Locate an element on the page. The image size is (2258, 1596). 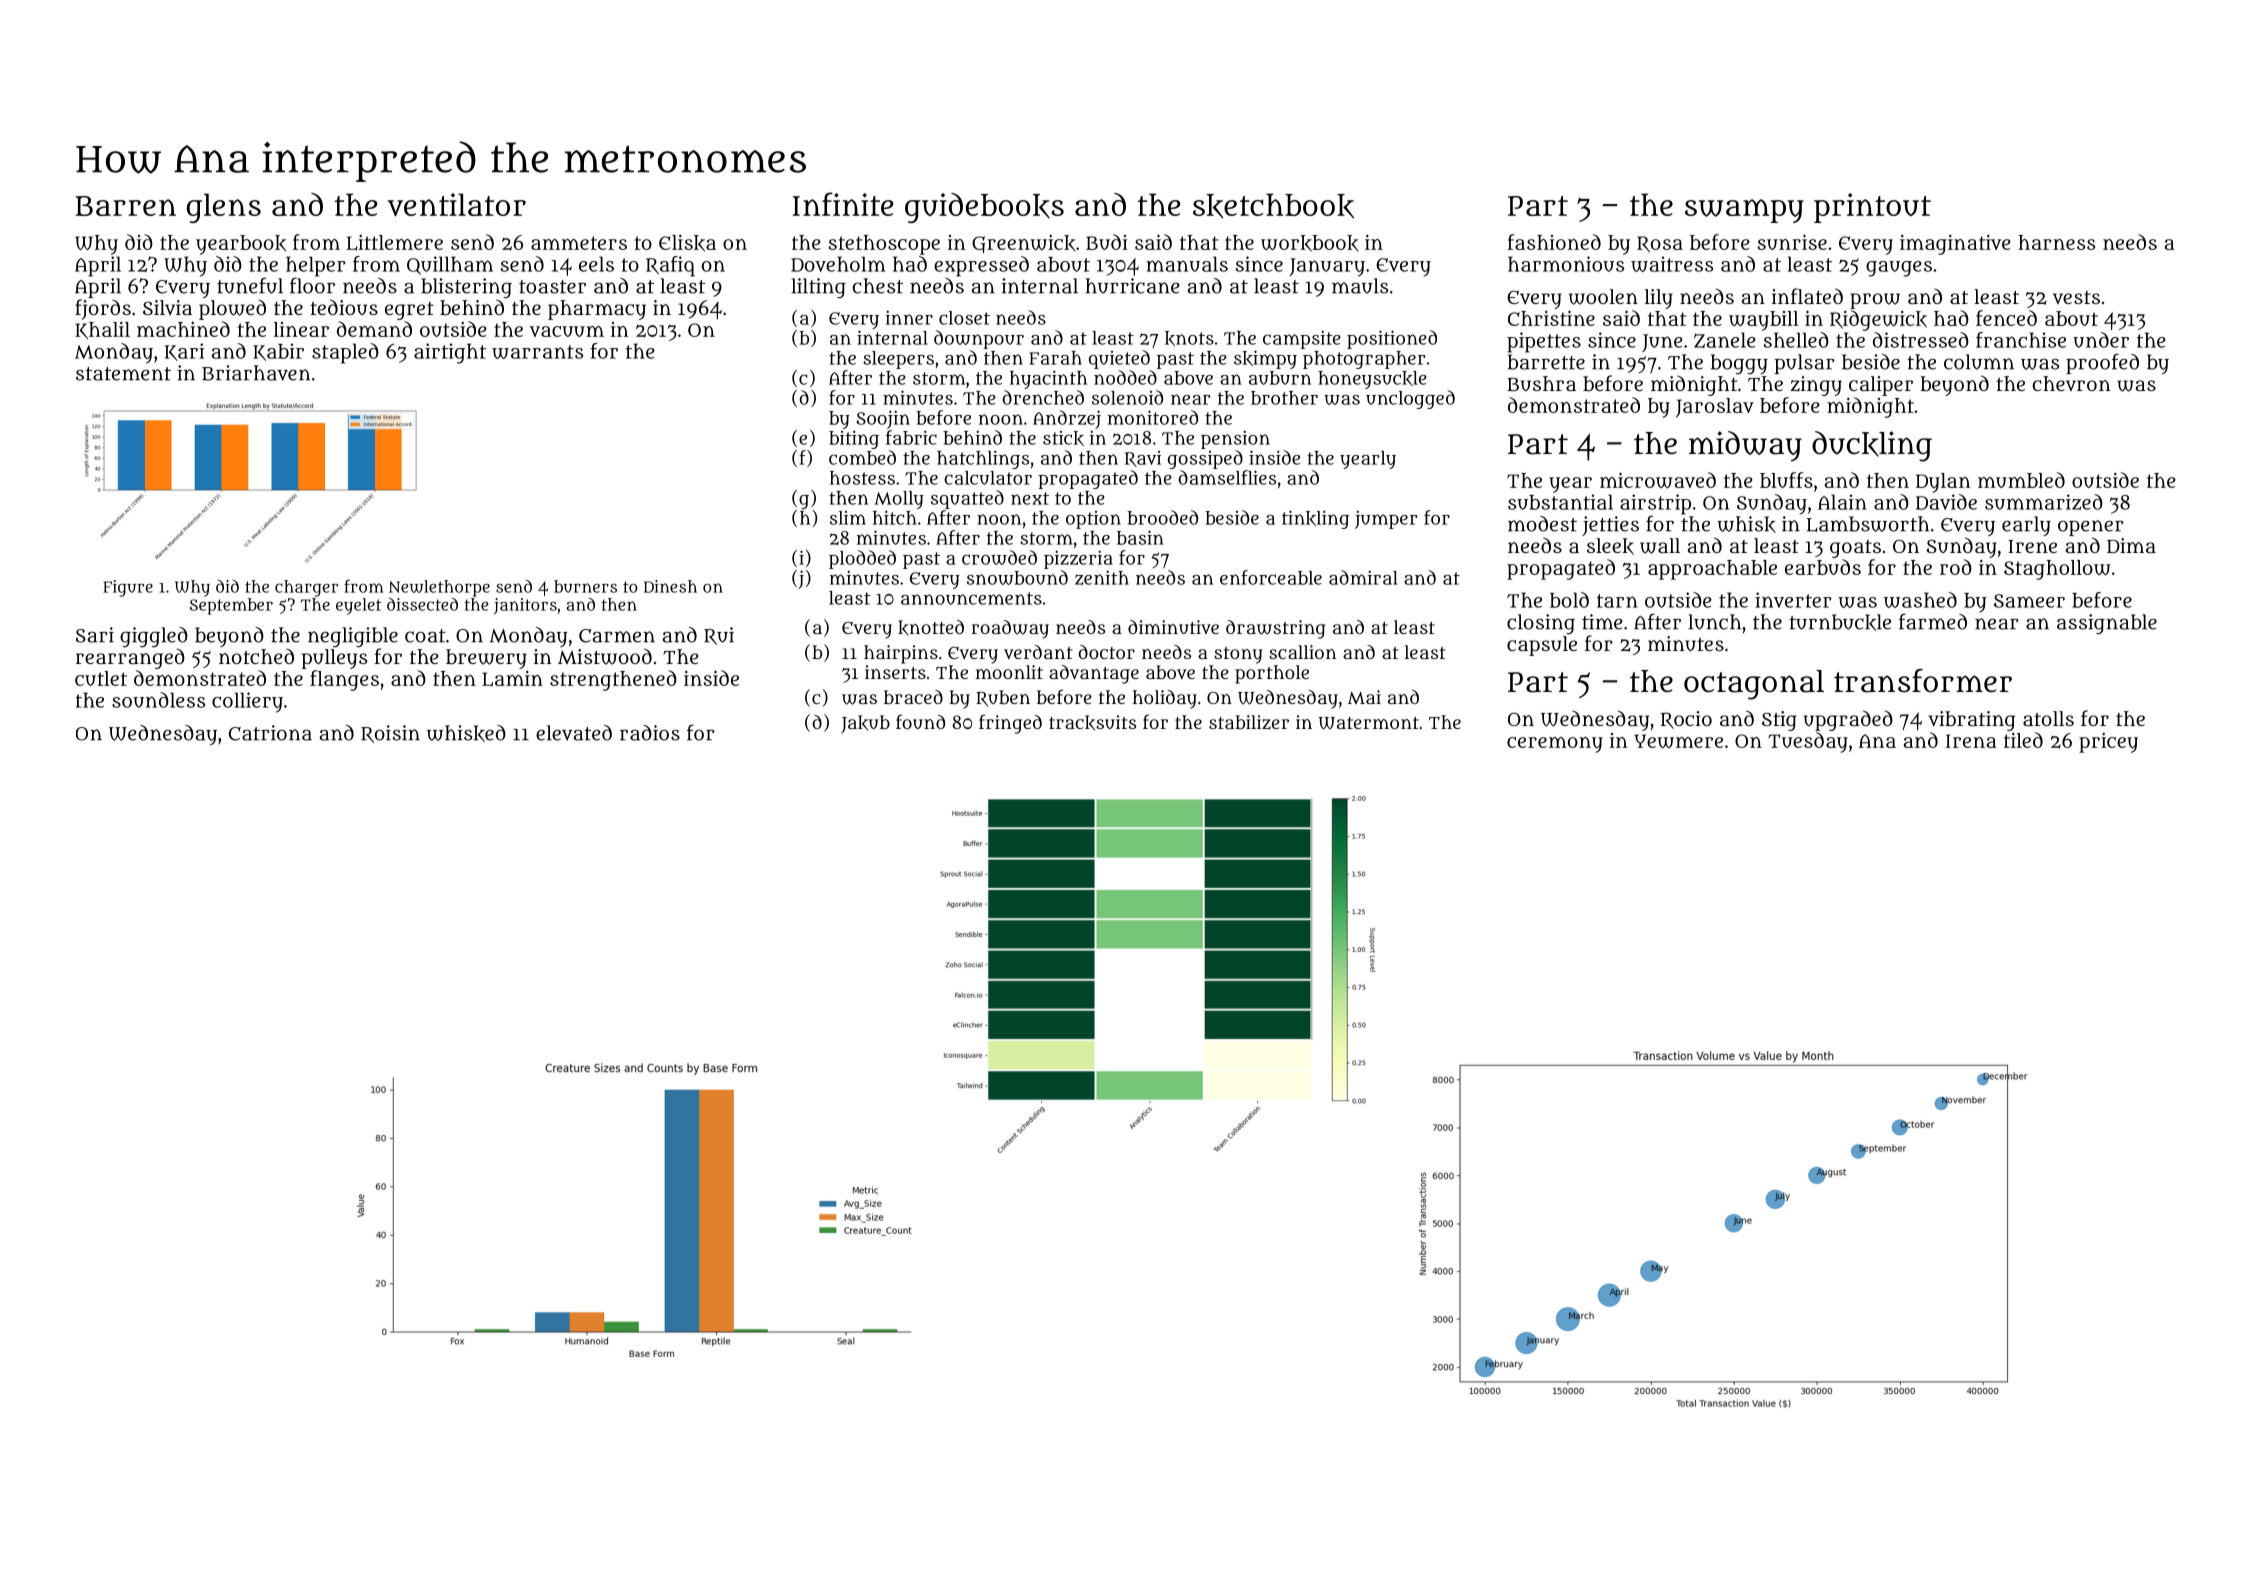
charger is located at coordinates (306, 588).
